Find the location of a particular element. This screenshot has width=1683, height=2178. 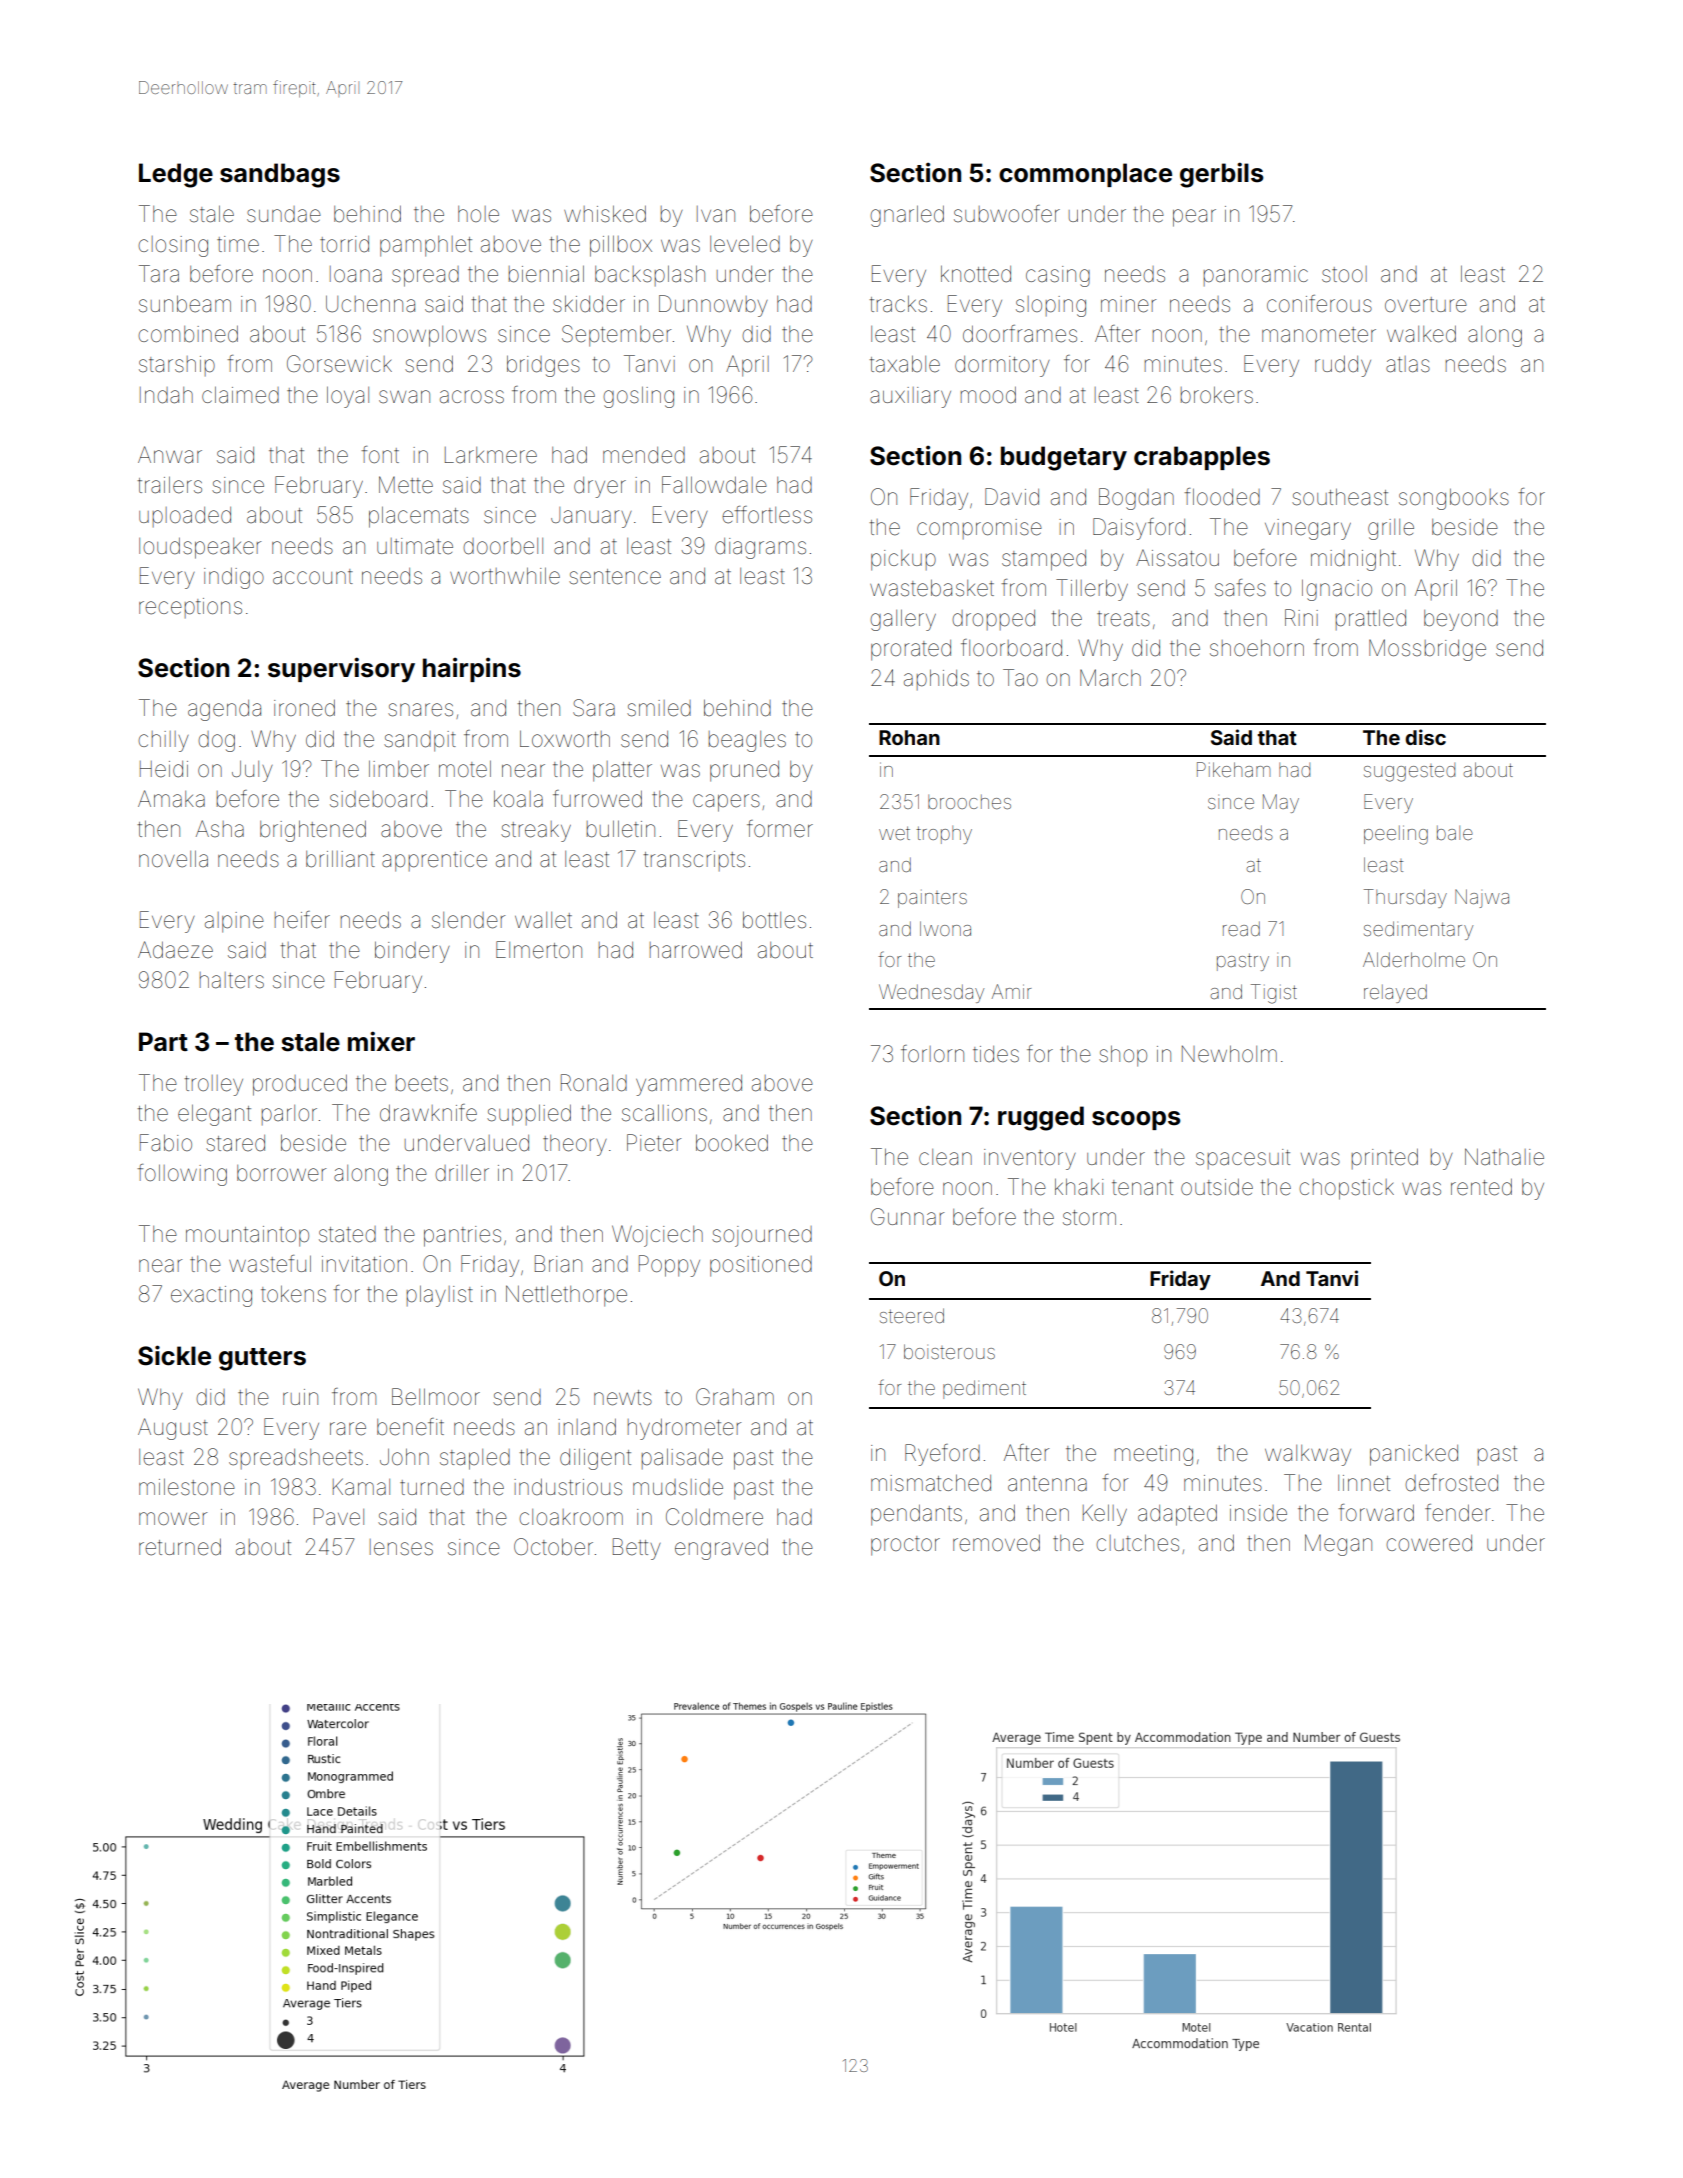

engraved is located at coordinates (721, 1549).
